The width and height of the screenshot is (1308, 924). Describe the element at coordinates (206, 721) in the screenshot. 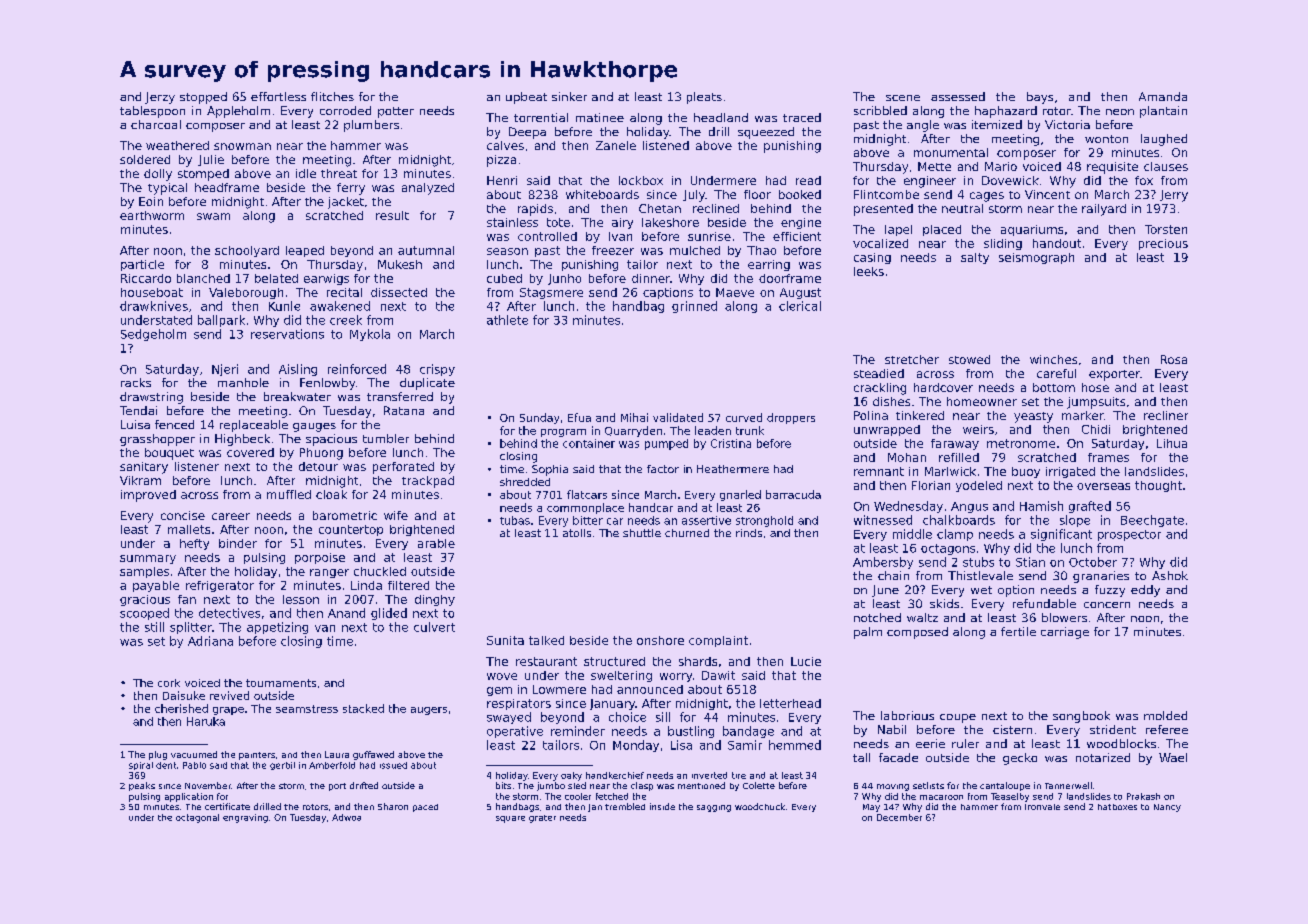

I see `Haruka` at that location.
